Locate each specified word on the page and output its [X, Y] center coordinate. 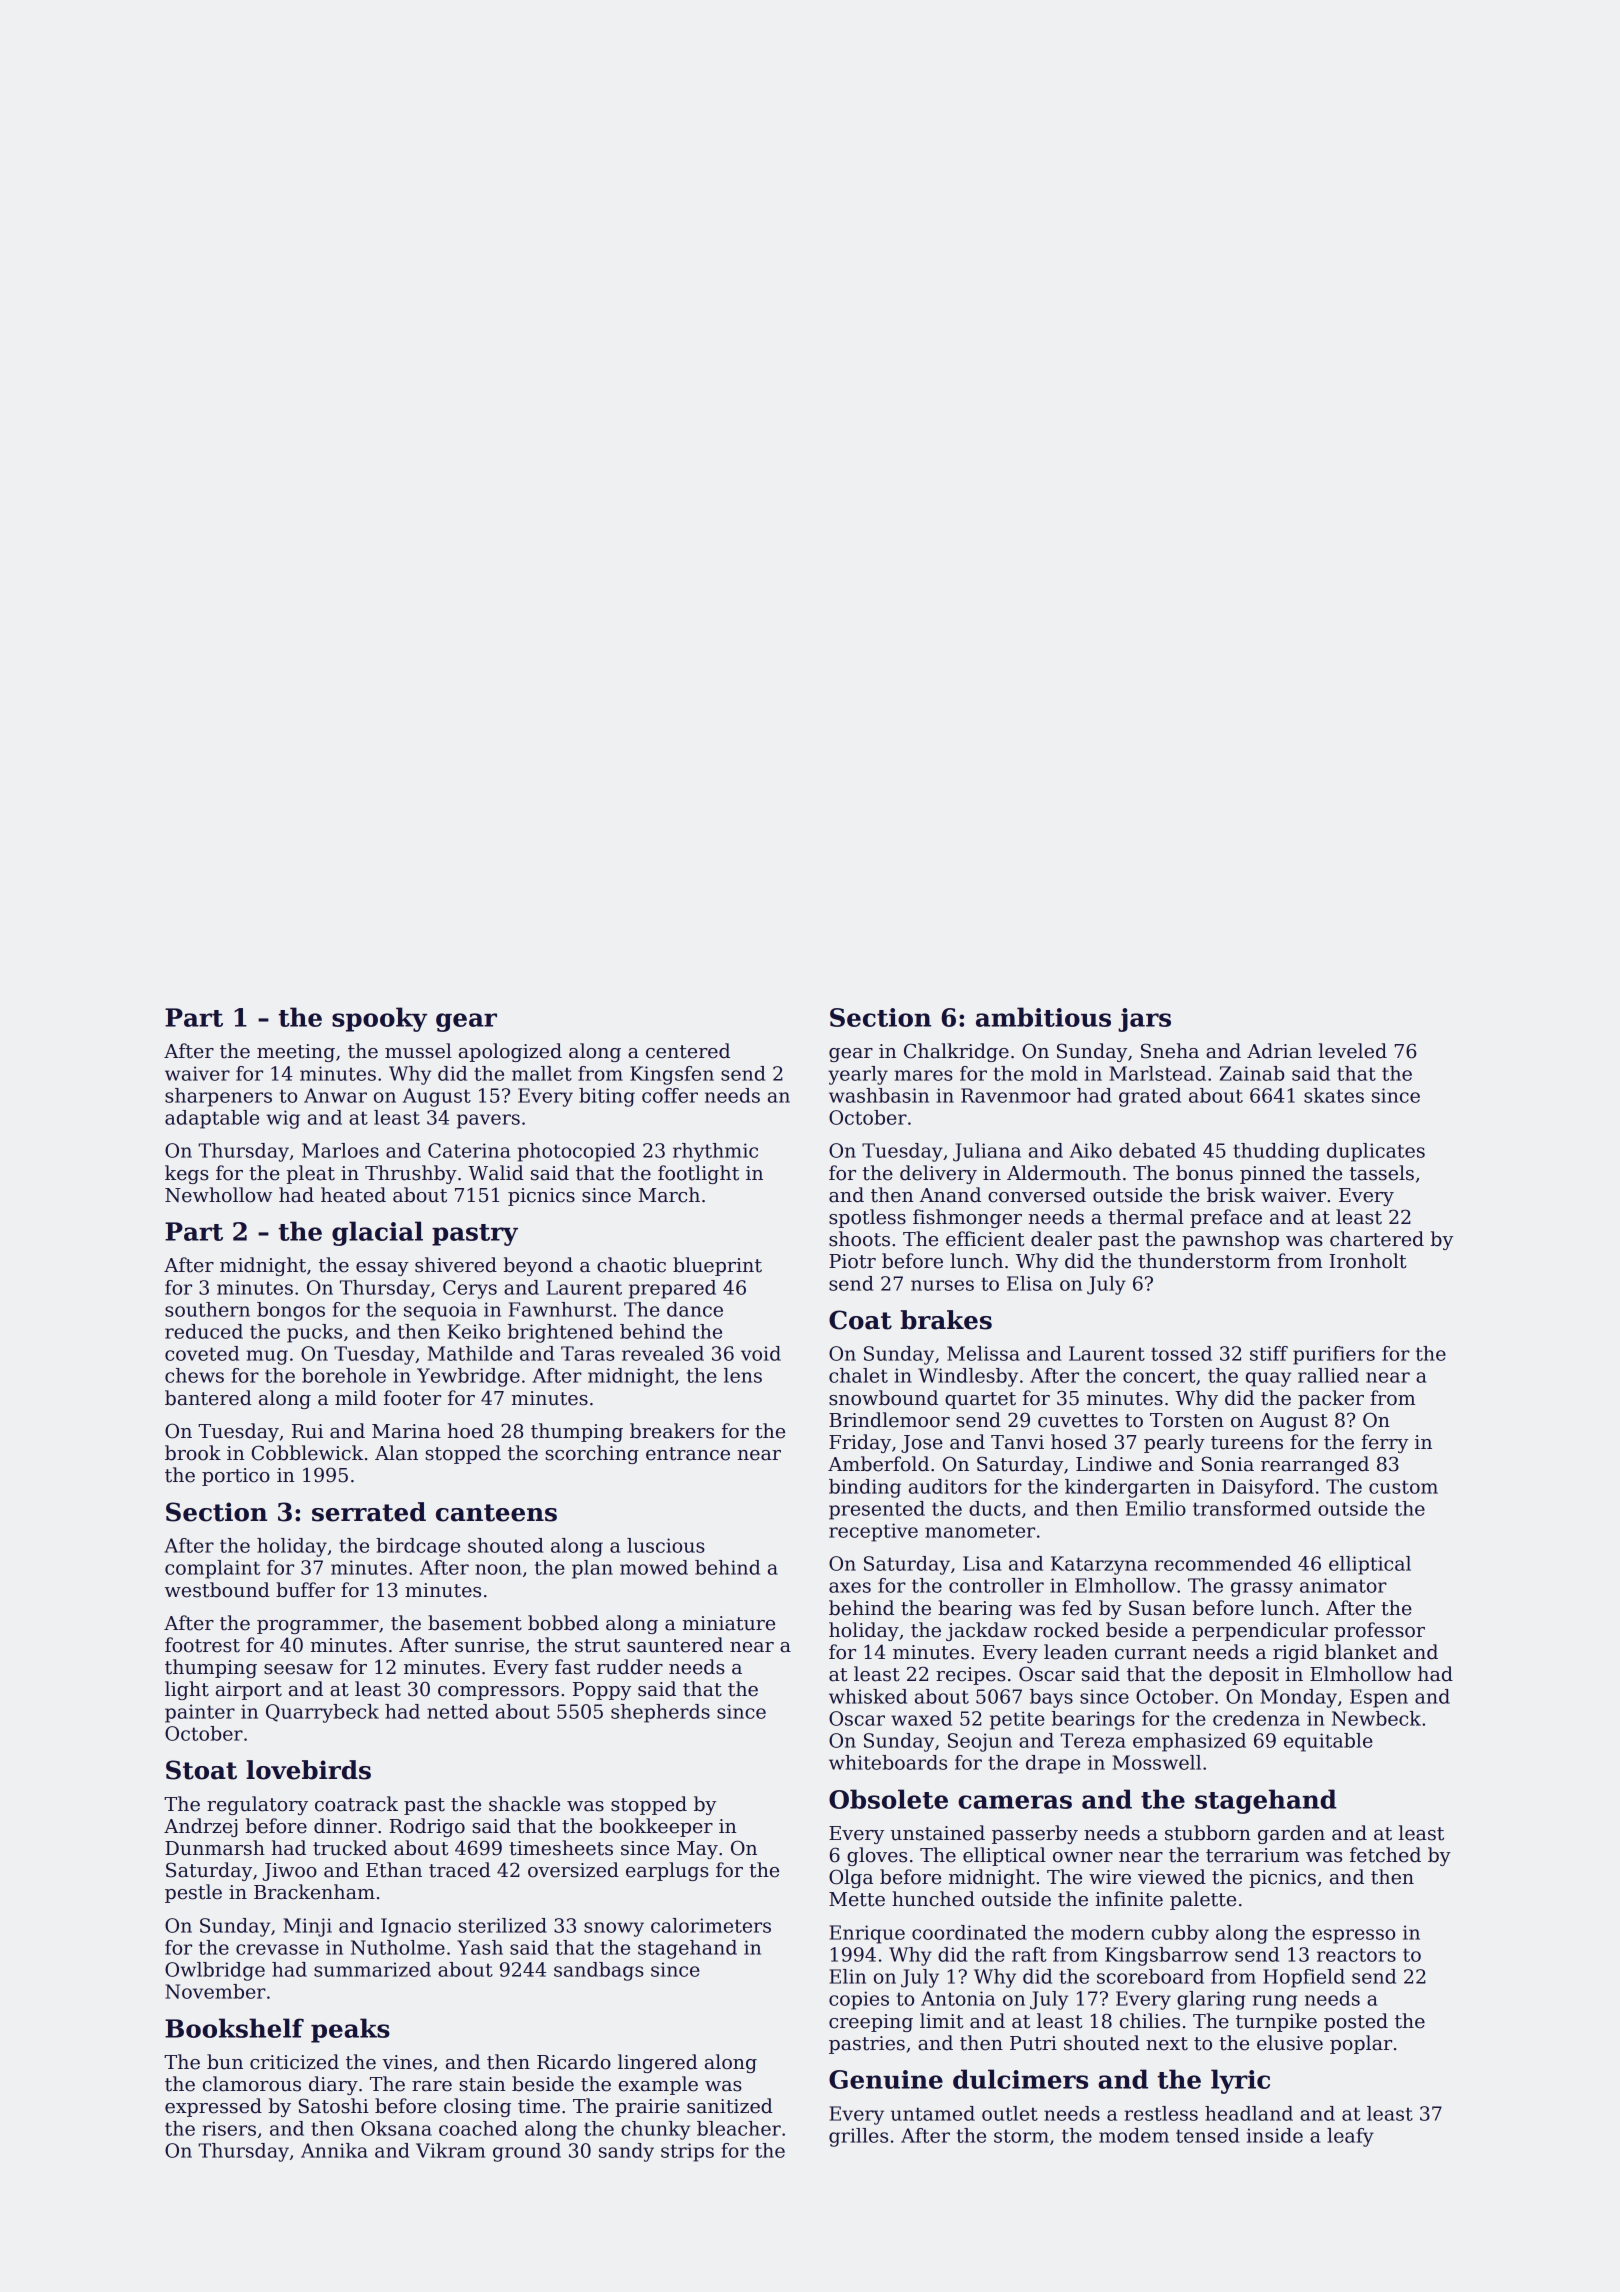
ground [527, 2152]
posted [1356, 2022]
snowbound [883, 1398]
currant [1150, 1653]
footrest [202, 1645]
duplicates [1376, 1152]
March [669, 1195]
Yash [480, 1947]
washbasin [879, 1095]
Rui [307, 1431]
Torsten [1187, 1420]
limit [941, 2021]
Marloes [340, 1150]
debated [1157, 1150]
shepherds [660, 1713]
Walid [496, 1173]
